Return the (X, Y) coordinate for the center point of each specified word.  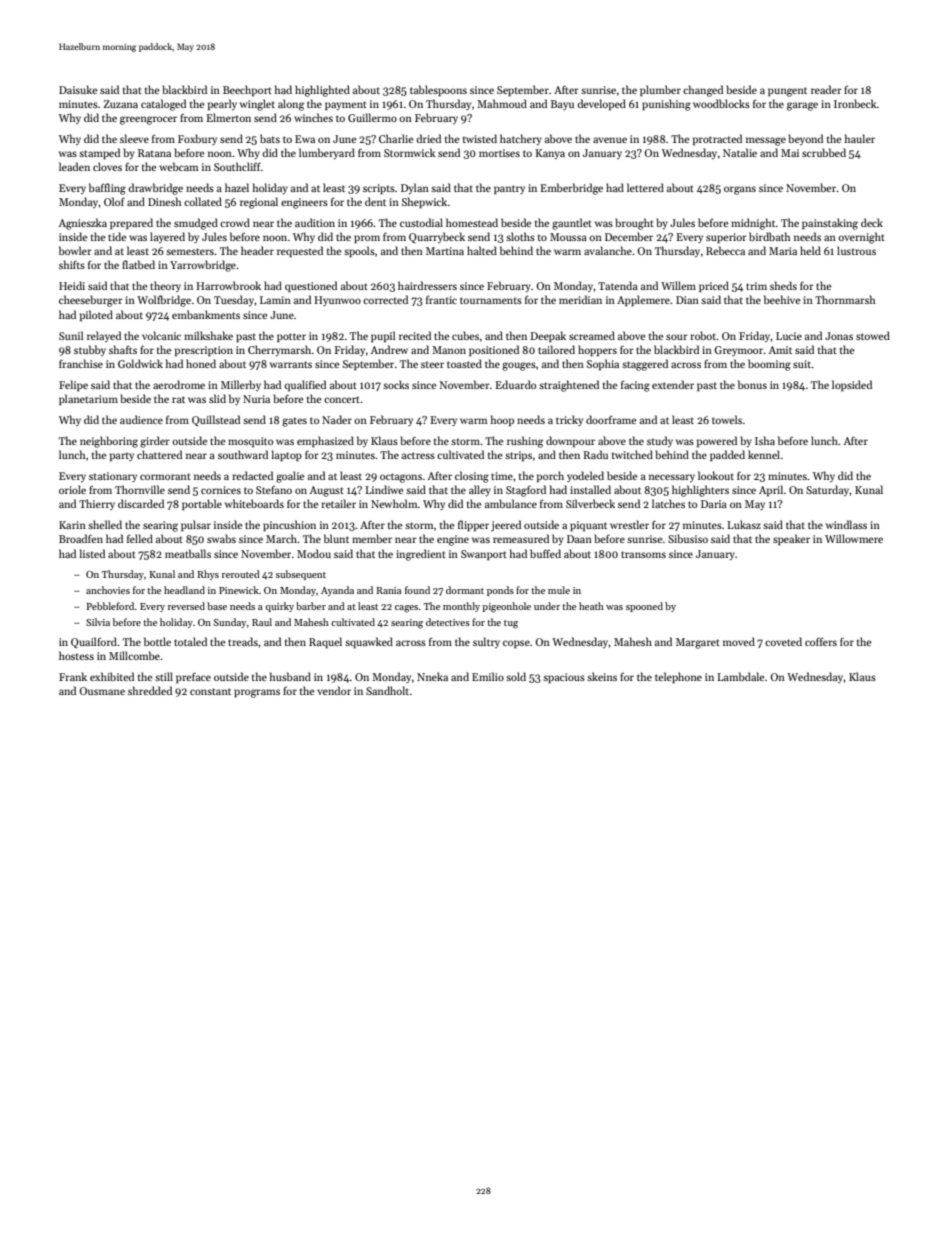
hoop (502, 420)
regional (259, 203)
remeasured (521, 538)
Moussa (568, 237)
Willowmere (854, 538)
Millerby (241, 385)
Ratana (154, 153)
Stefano (274, 490)
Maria (783, 251)
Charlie (396, 138)
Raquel (325, 642)
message (766, 141)
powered (717, 441)
